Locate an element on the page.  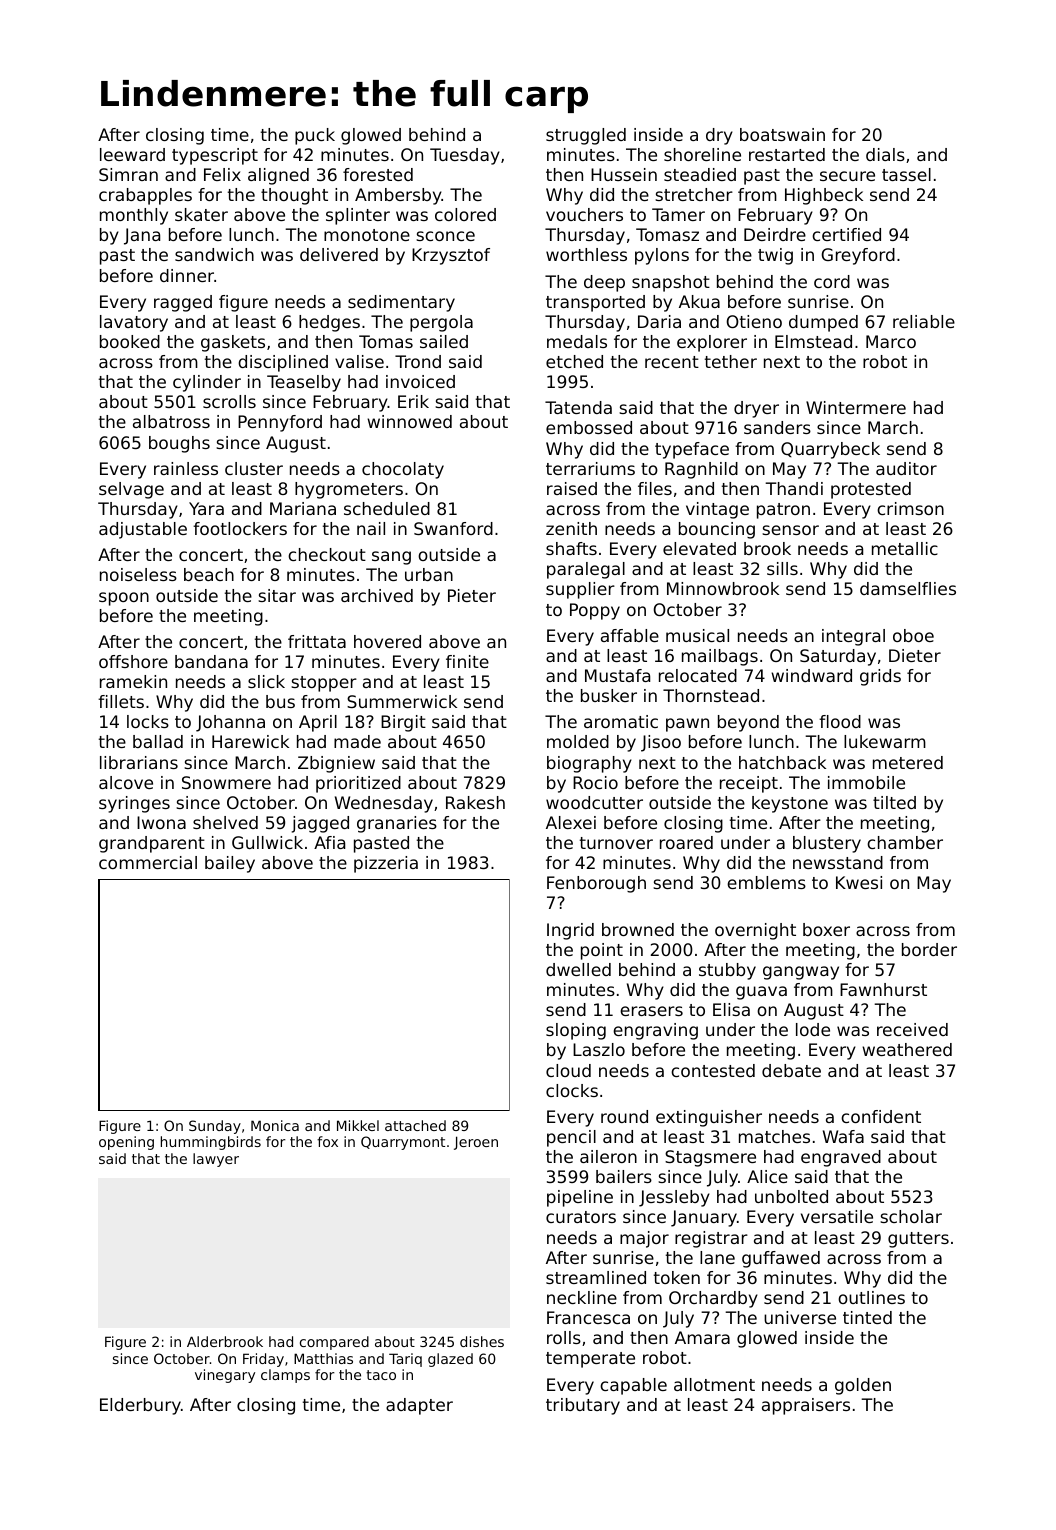
leeward is located at coordinates (132, 154).
